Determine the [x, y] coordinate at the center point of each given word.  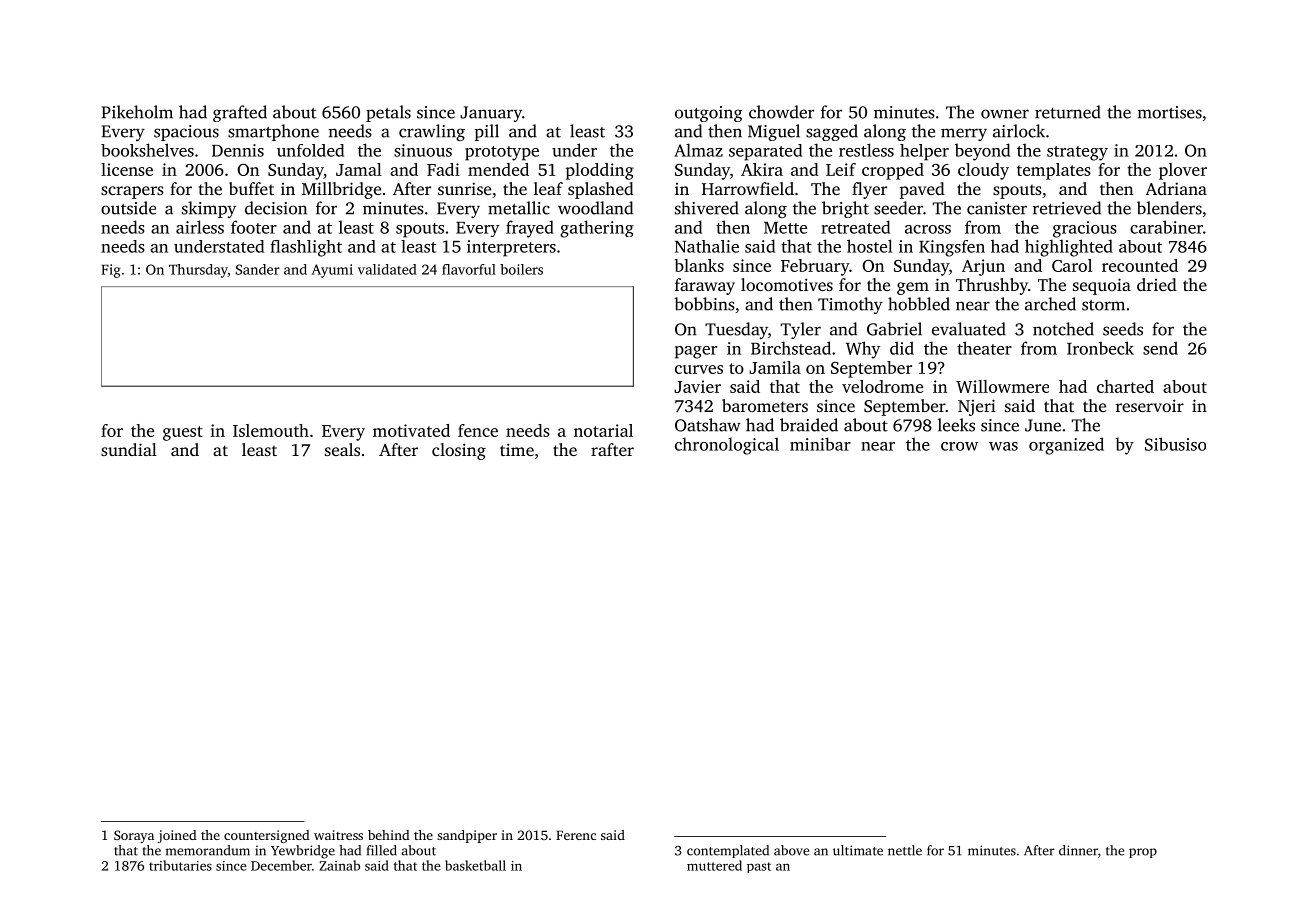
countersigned [266, 836]
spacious [186, 133]
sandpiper [467, 836]
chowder [781, 112]
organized [1066, 446]
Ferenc [576, 835]
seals [342, 449]
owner [1005, 114]
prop [1143, 853]
